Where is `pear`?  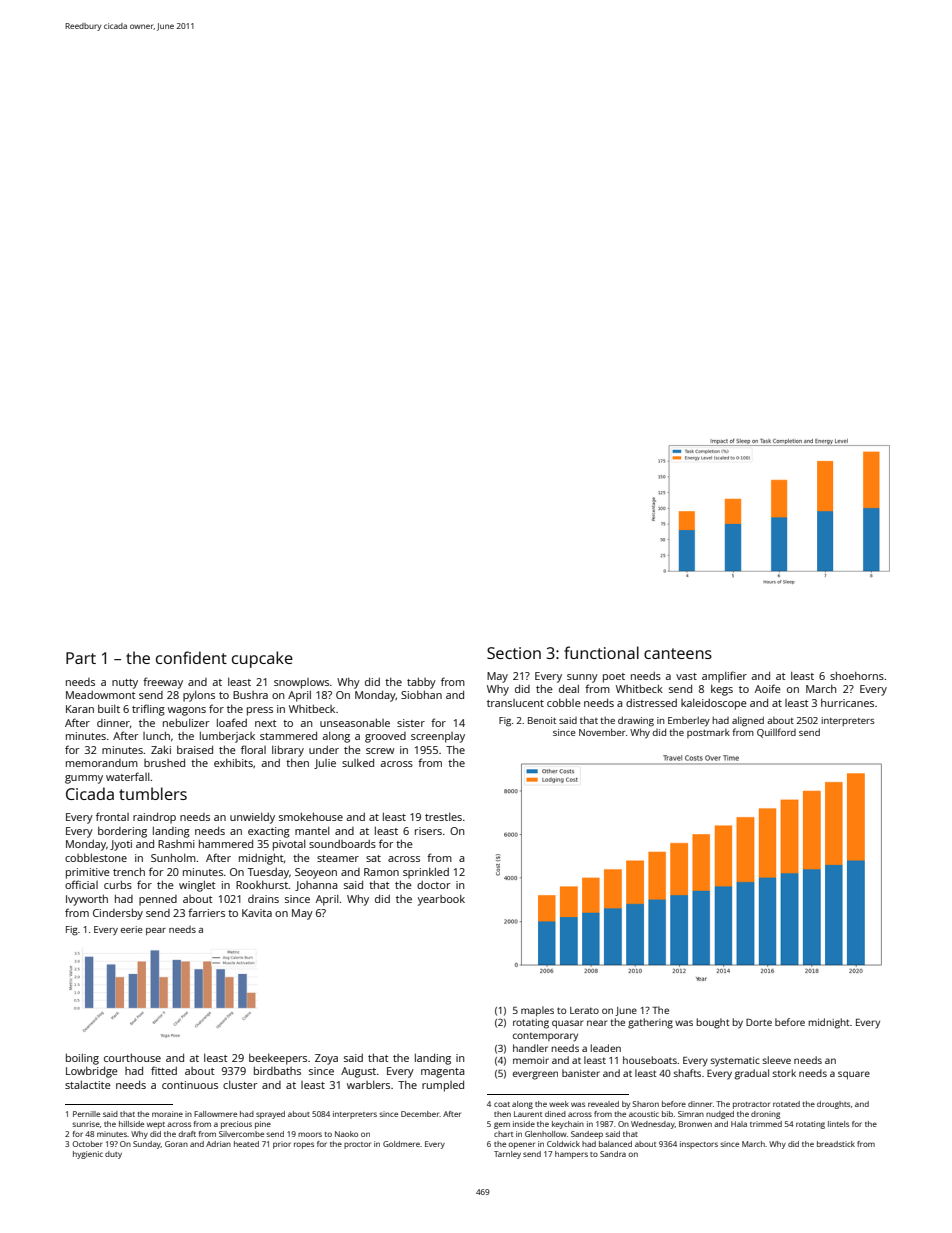
pear is located at coordinates (156, 931).
